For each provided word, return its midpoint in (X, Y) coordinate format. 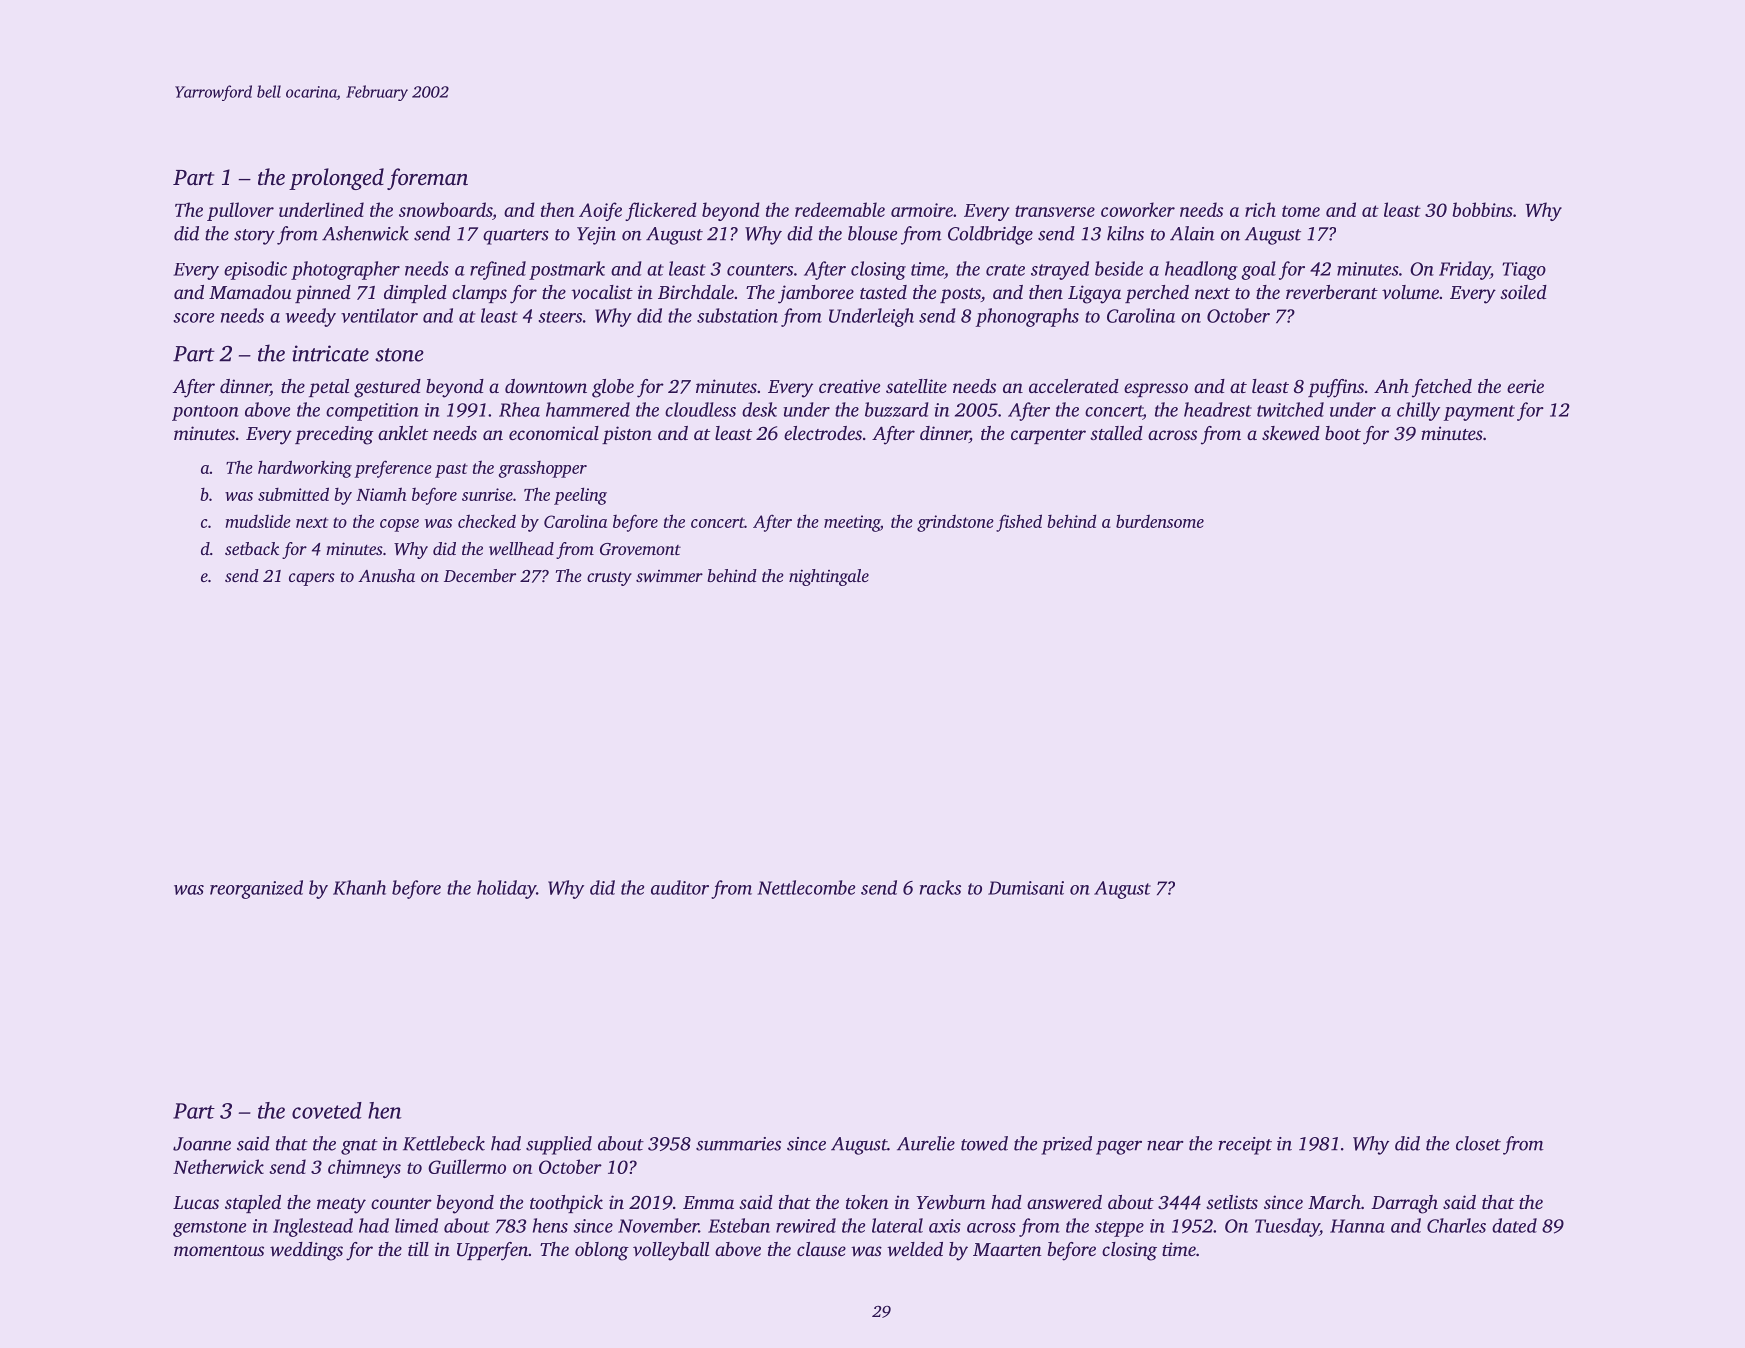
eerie (1525, 386)
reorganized (256, 889)
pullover (240, 211)
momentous (219, 1250)
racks (940, 887)
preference (393, 469)
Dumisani (1026, 888)
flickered (661, 211)
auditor (680, 887)
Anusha (386, 575)
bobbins (1482, 209)
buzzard (897, 409)
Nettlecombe (806, 887)
